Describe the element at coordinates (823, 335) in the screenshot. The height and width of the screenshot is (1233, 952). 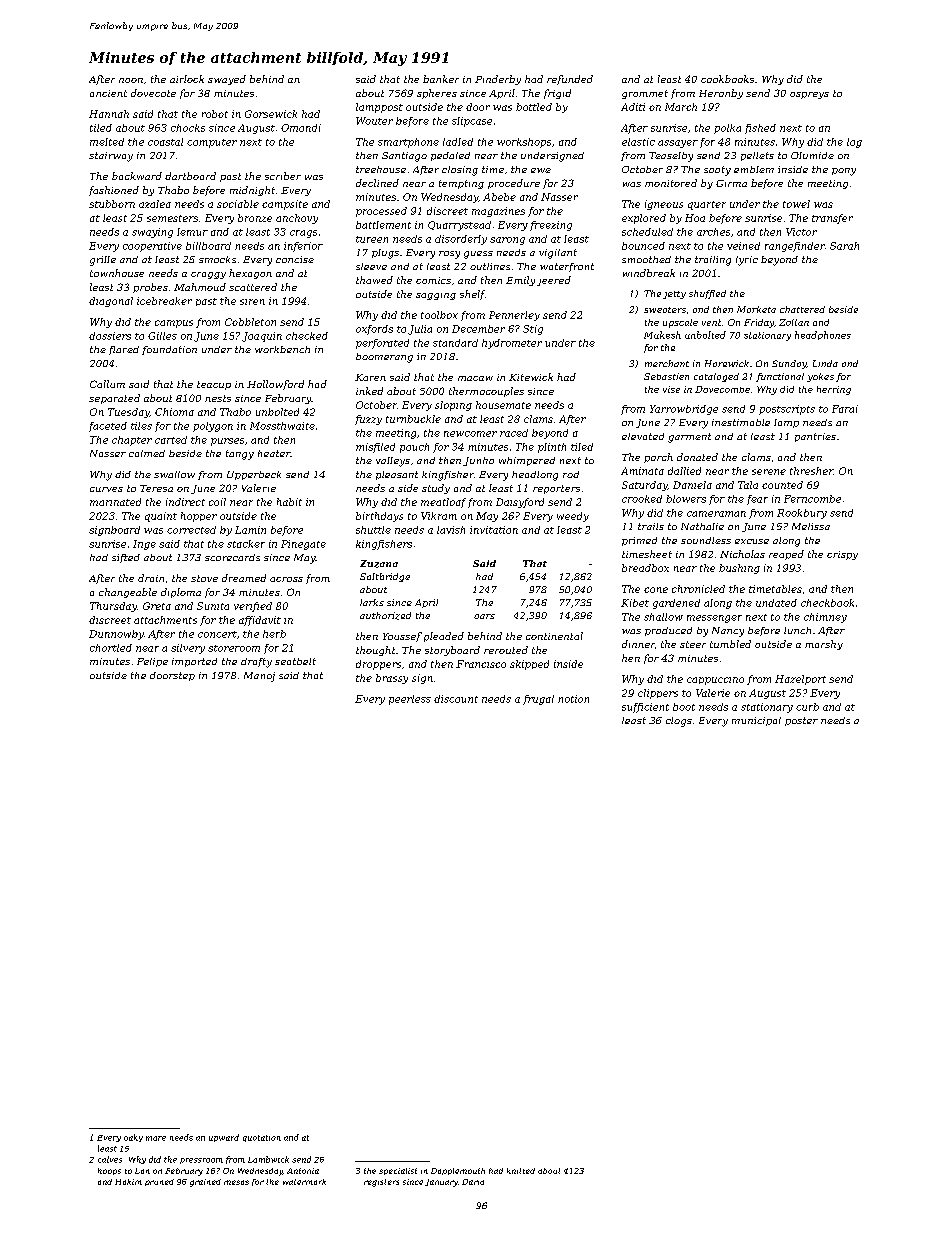
I see `headphones` at that location.
